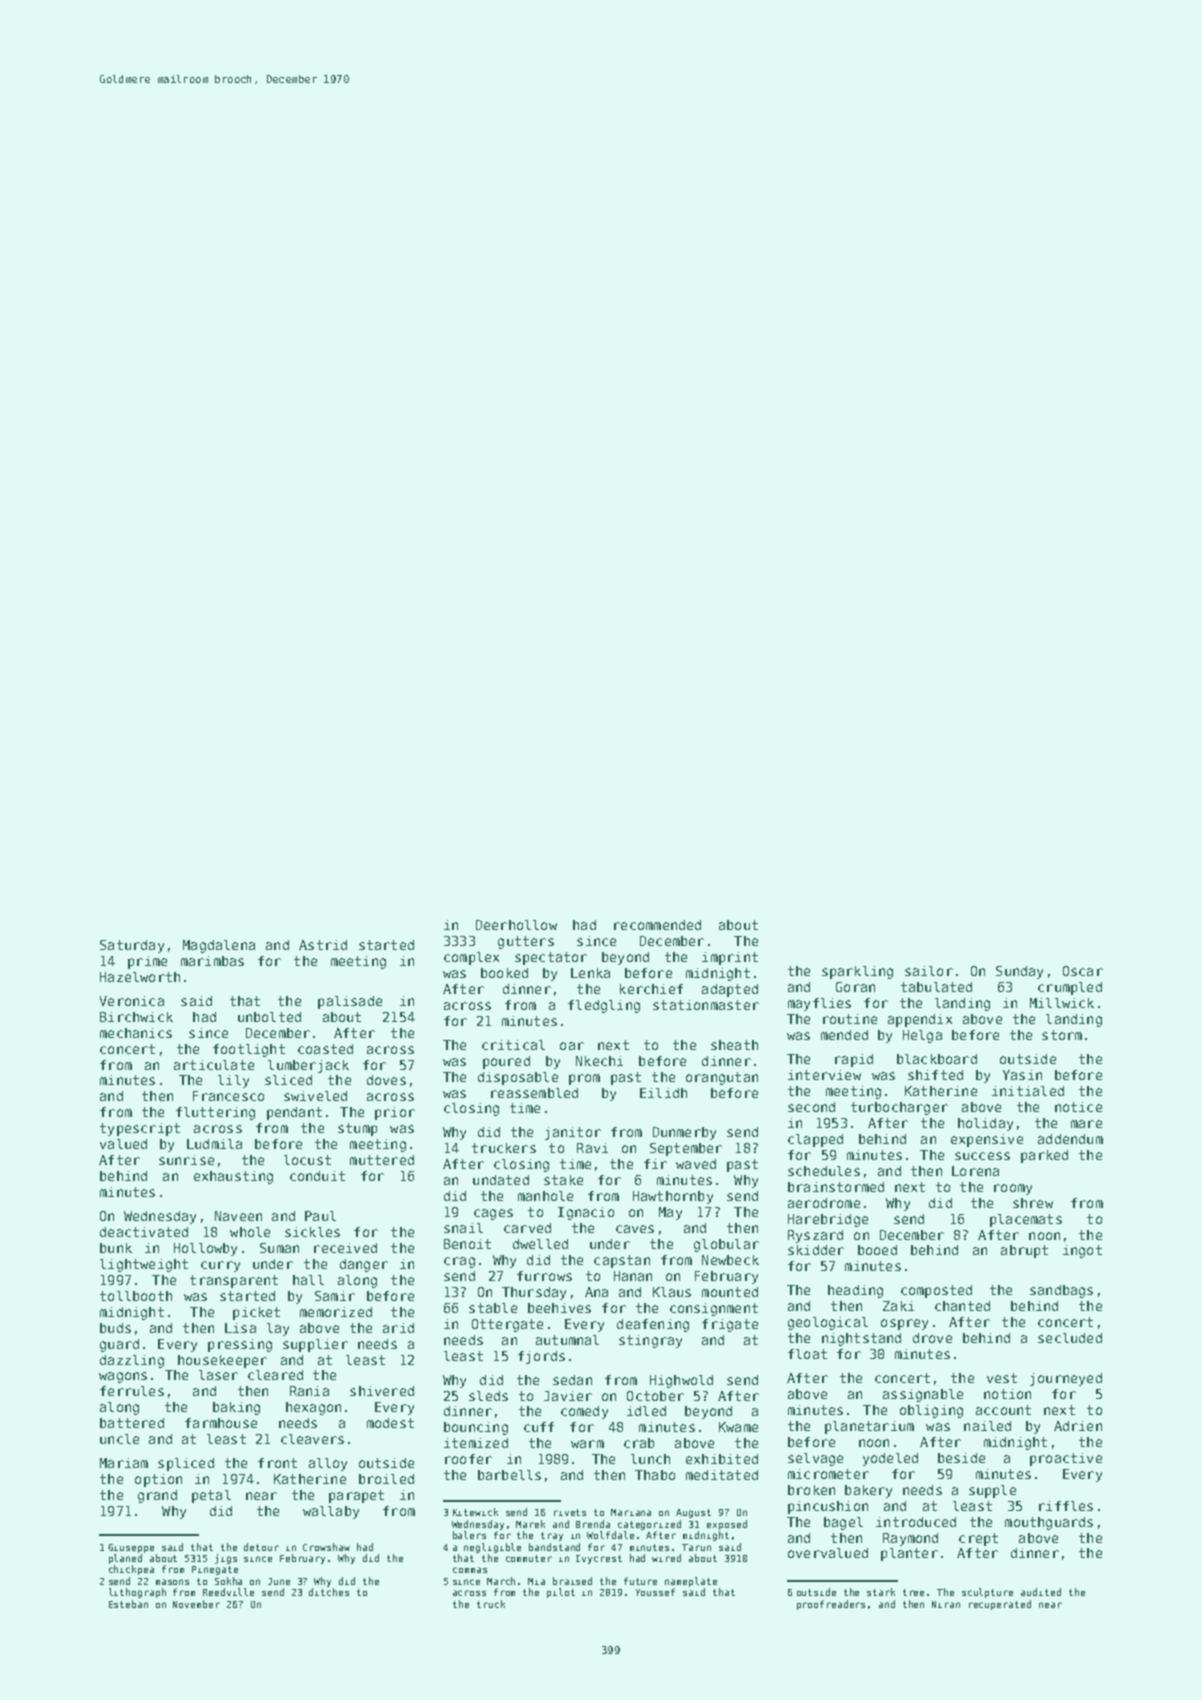 The image size is (1202, 1700). Describe the element at coordinates (132, 1361) in the screenshot. I see `dazzling` at that location.
